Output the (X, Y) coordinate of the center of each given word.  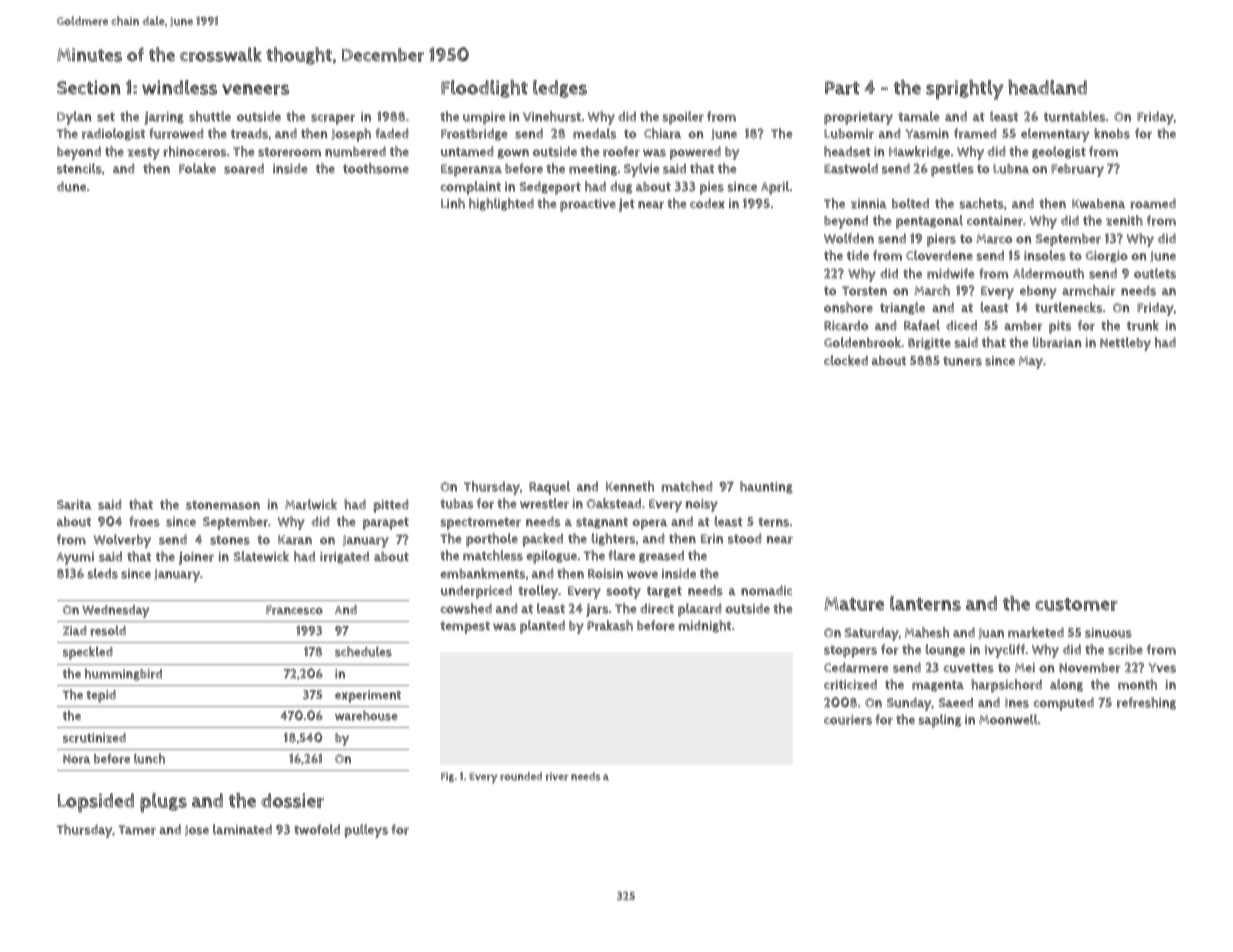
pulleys (366, 831)
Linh (453, 203)
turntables (1074, 116)
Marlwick (311, 504)
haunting (766, 487)
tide (858, 255)
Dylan (74, 118)
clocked (846, 360)
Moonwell (1008, 719)
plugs (163, 803)
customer (1076, 604)
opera (650, 524)
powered (695, 153)
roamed (1153, 203)
